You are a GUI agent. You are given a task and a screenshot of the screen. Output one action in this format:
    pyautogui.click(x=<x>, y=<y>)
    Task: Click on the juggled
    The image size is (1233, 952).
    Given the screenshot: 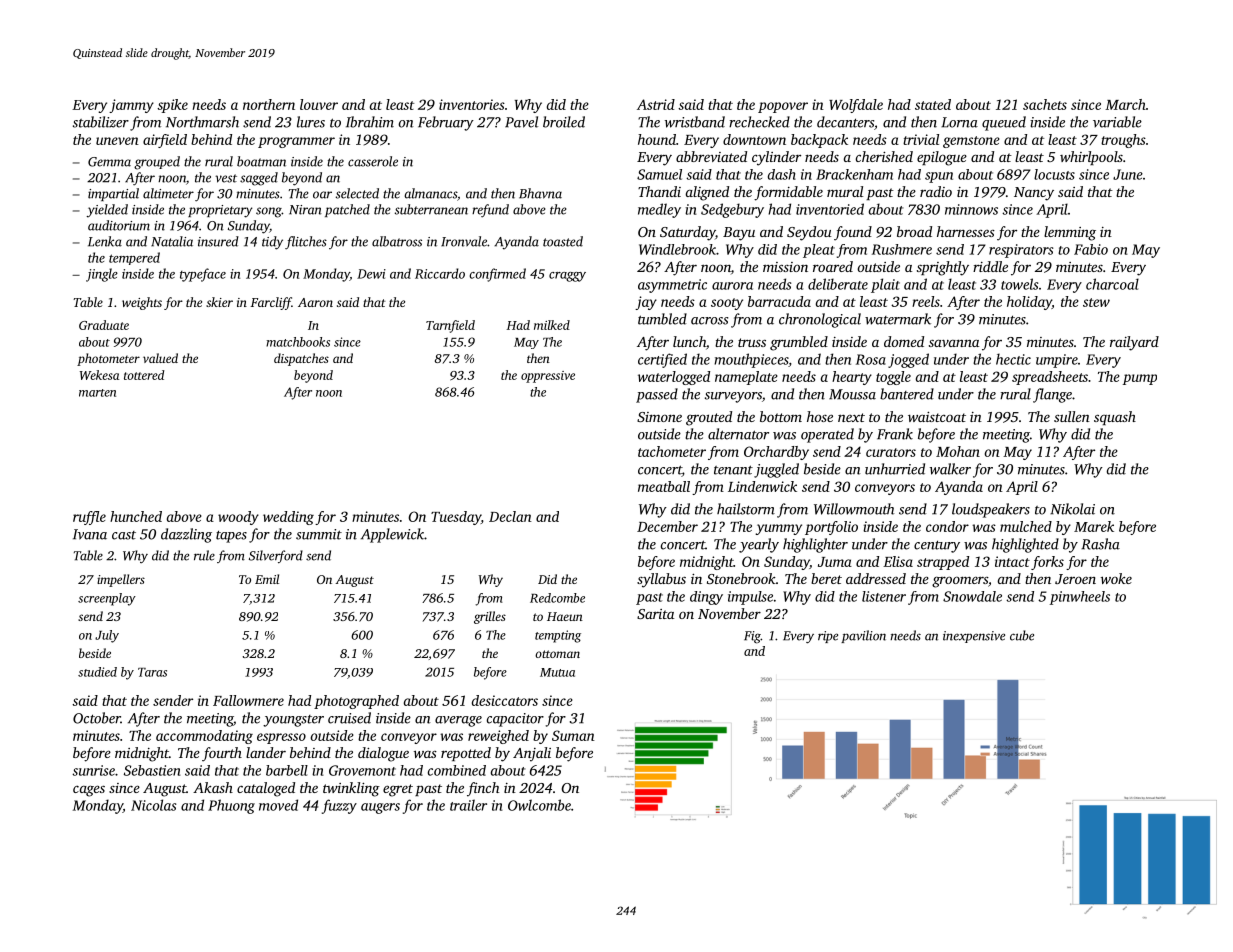 What is the action you would take?
    pyautogui.click(x=776, y=470)
